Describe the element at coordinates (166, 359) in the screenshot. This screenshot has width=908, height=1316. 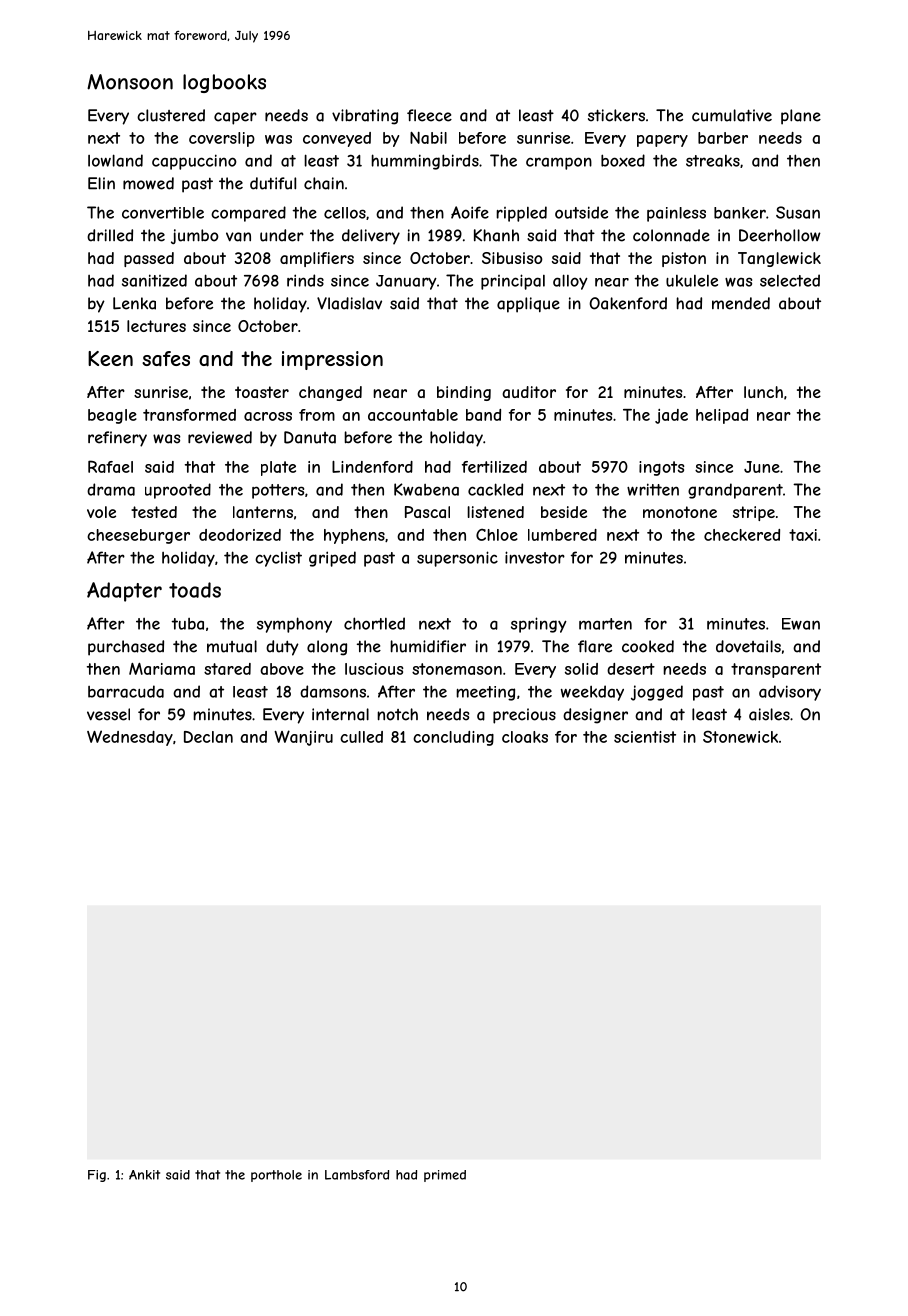
I see `safes` at that location.
